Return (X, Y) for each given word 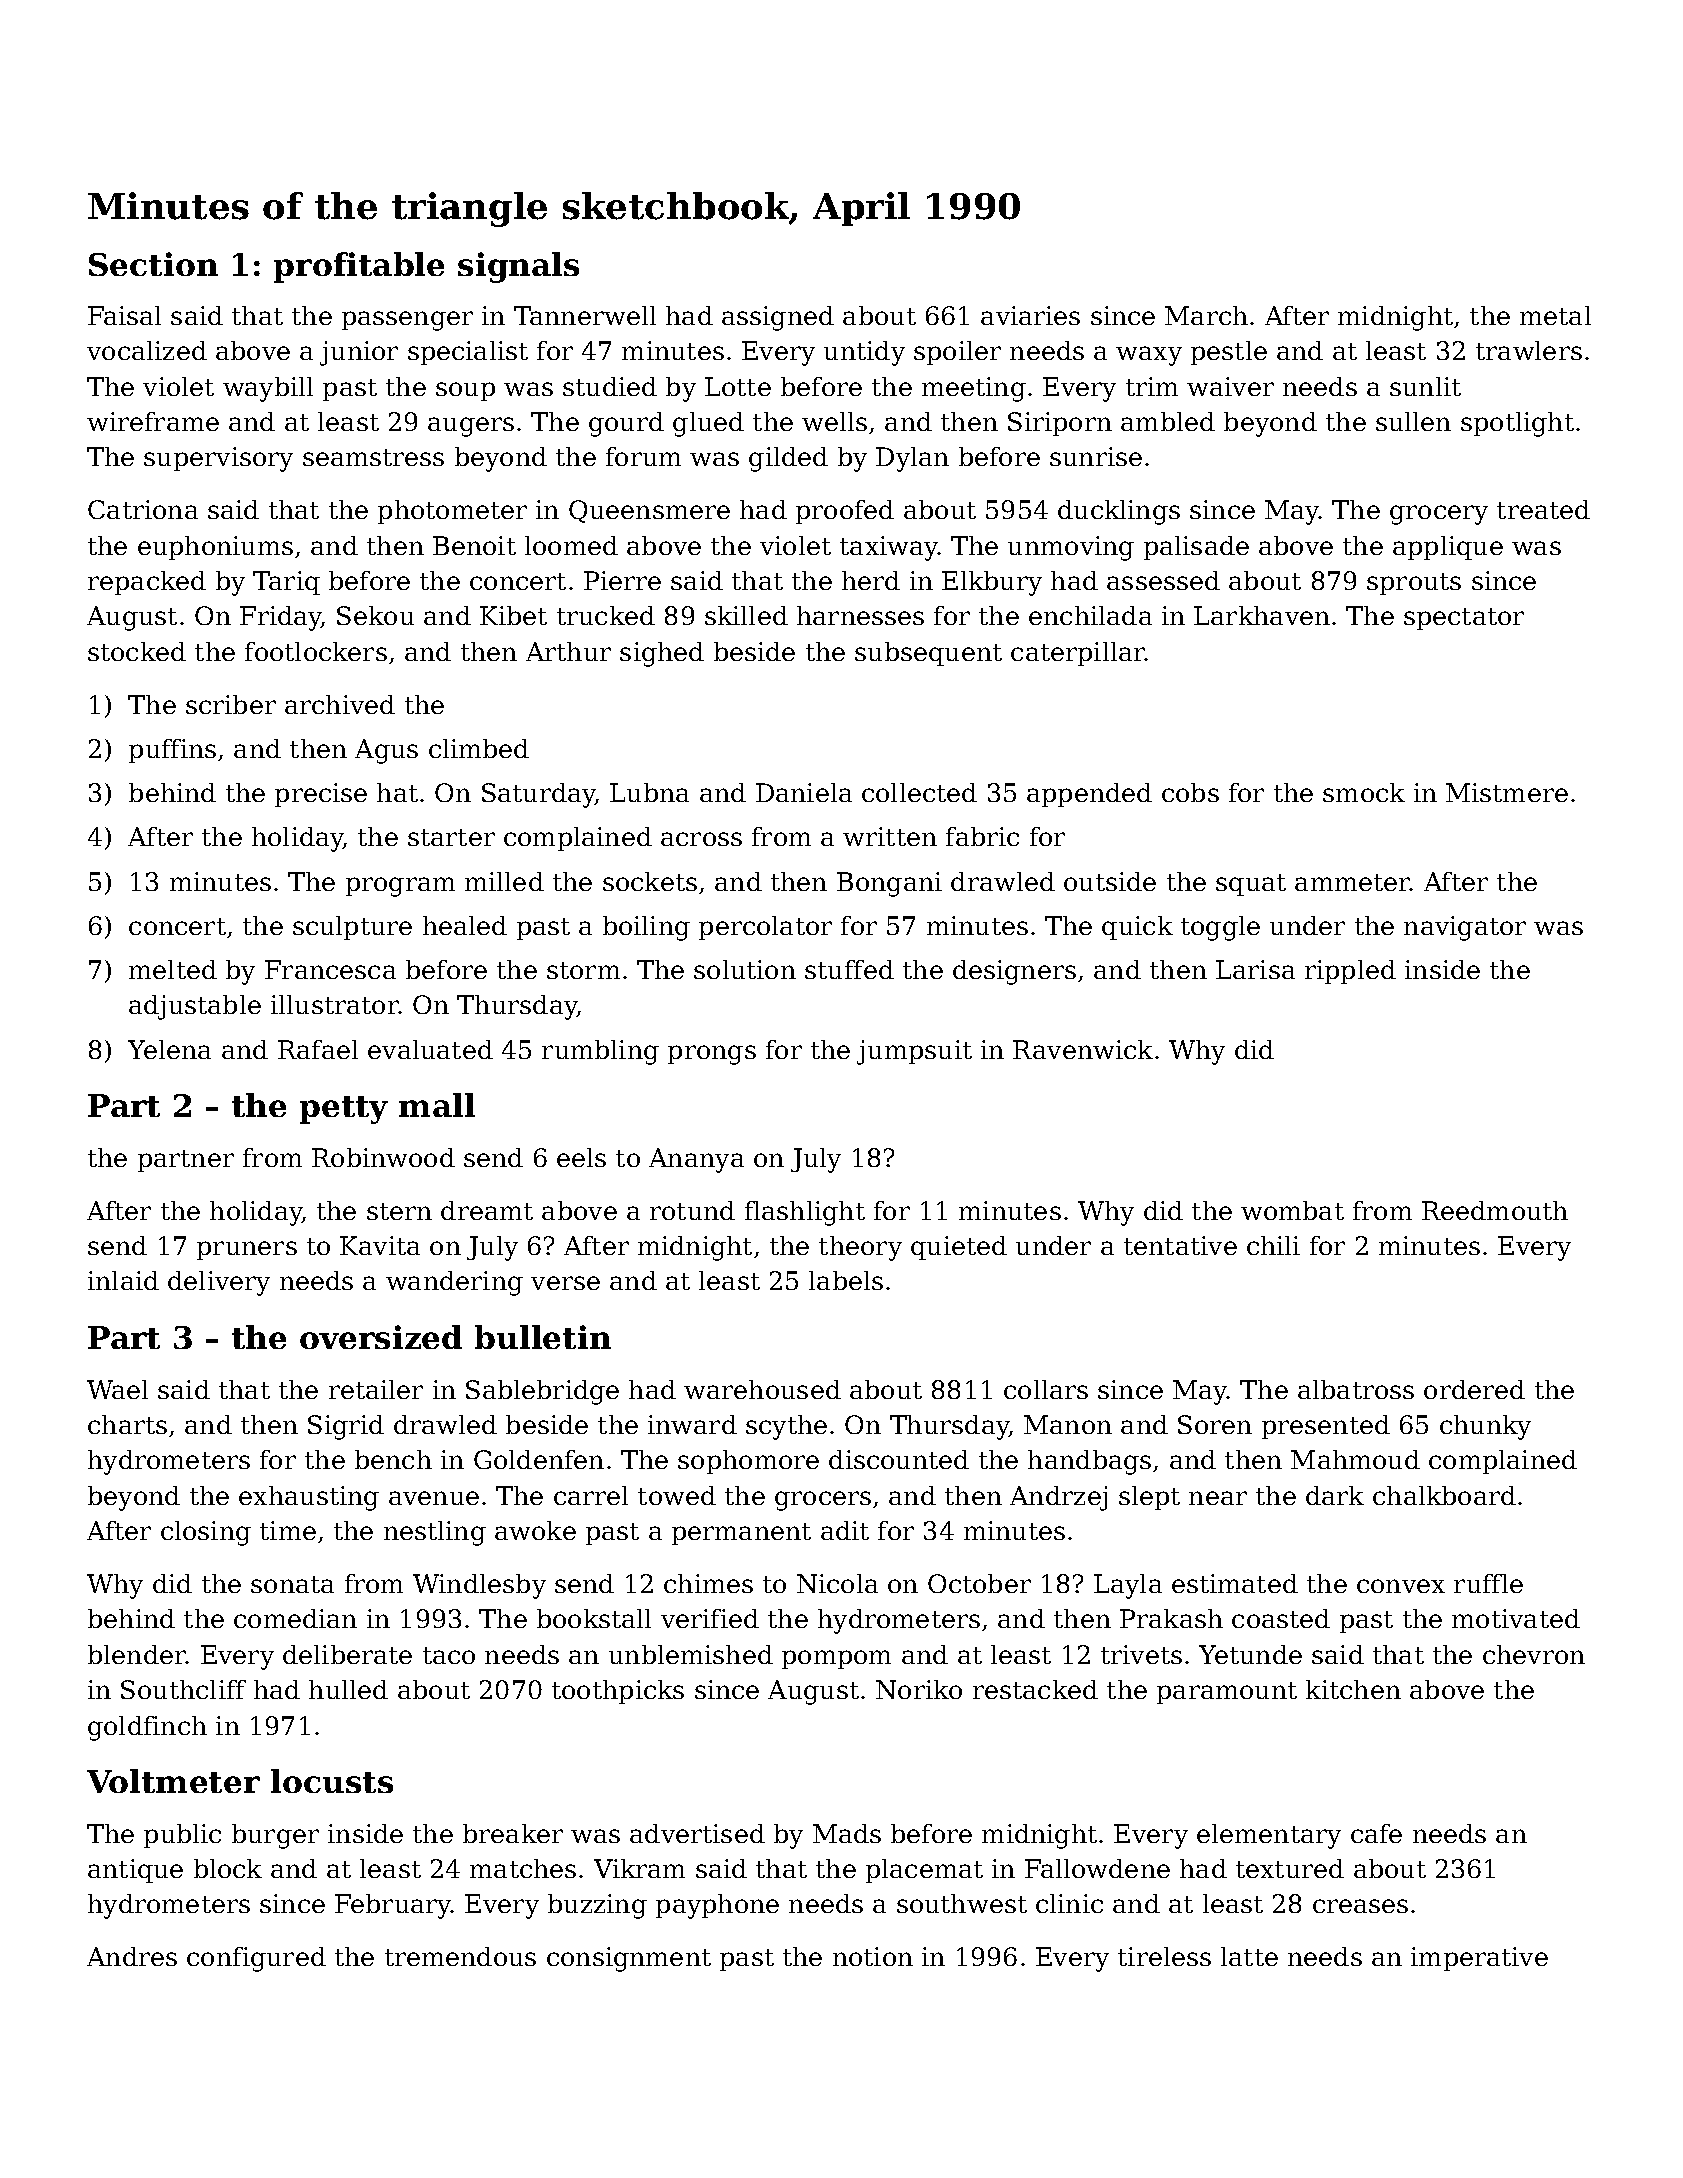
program (400, 887)
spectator (1464, 619)
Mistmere (1507, 792)
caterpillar (1078, 654)
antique (135, 1871)
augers (471, 427)
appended (1089, 795)
